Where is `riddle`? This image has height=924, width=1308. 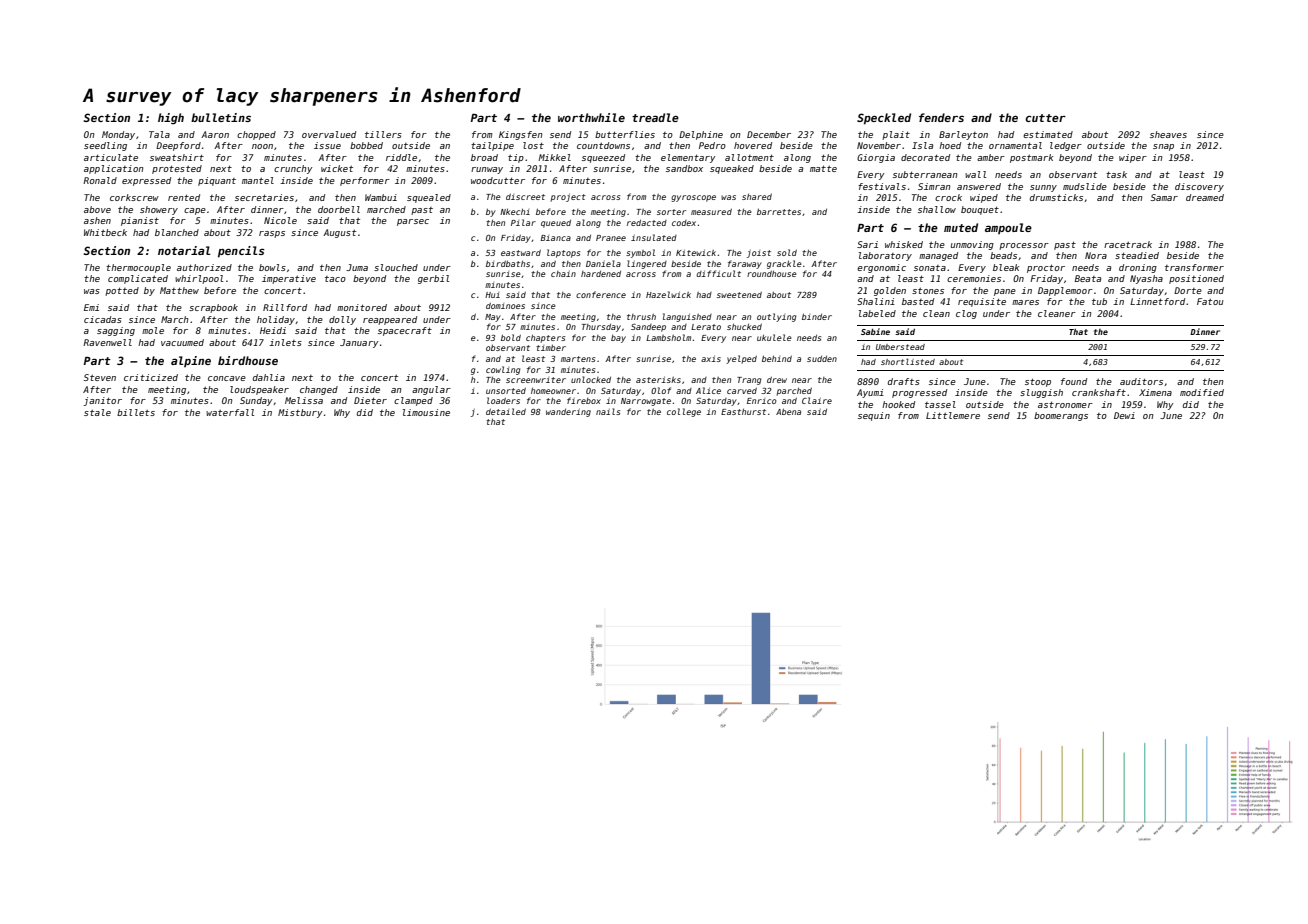
riddle is located at coordinates (401, 157).
